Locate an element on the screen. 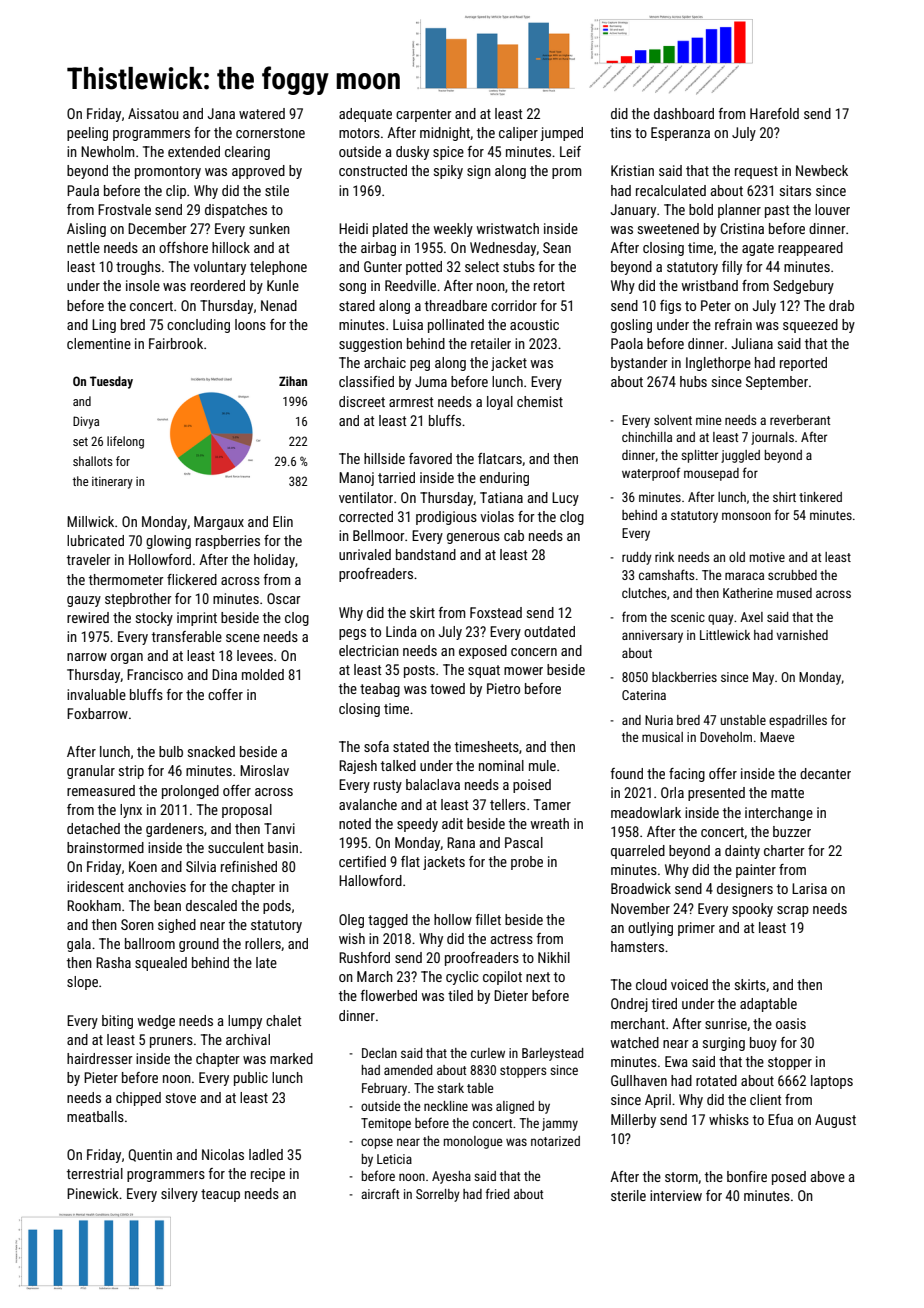 The height and width of the screenshot is (1308, 924). Jana is located at coordinates (221, 113).
